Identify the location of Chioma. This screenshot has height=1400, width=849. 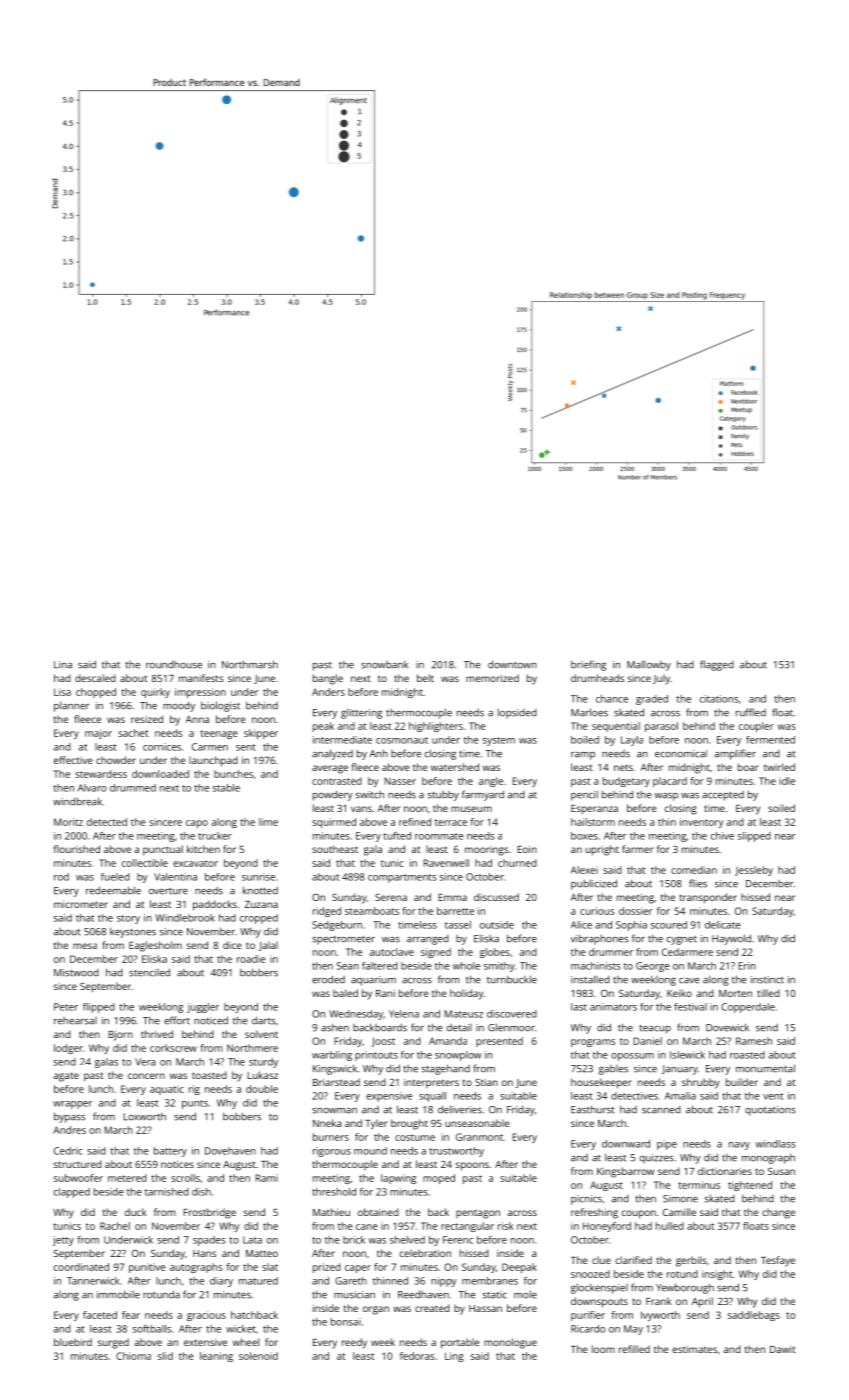
(133, 1356).
